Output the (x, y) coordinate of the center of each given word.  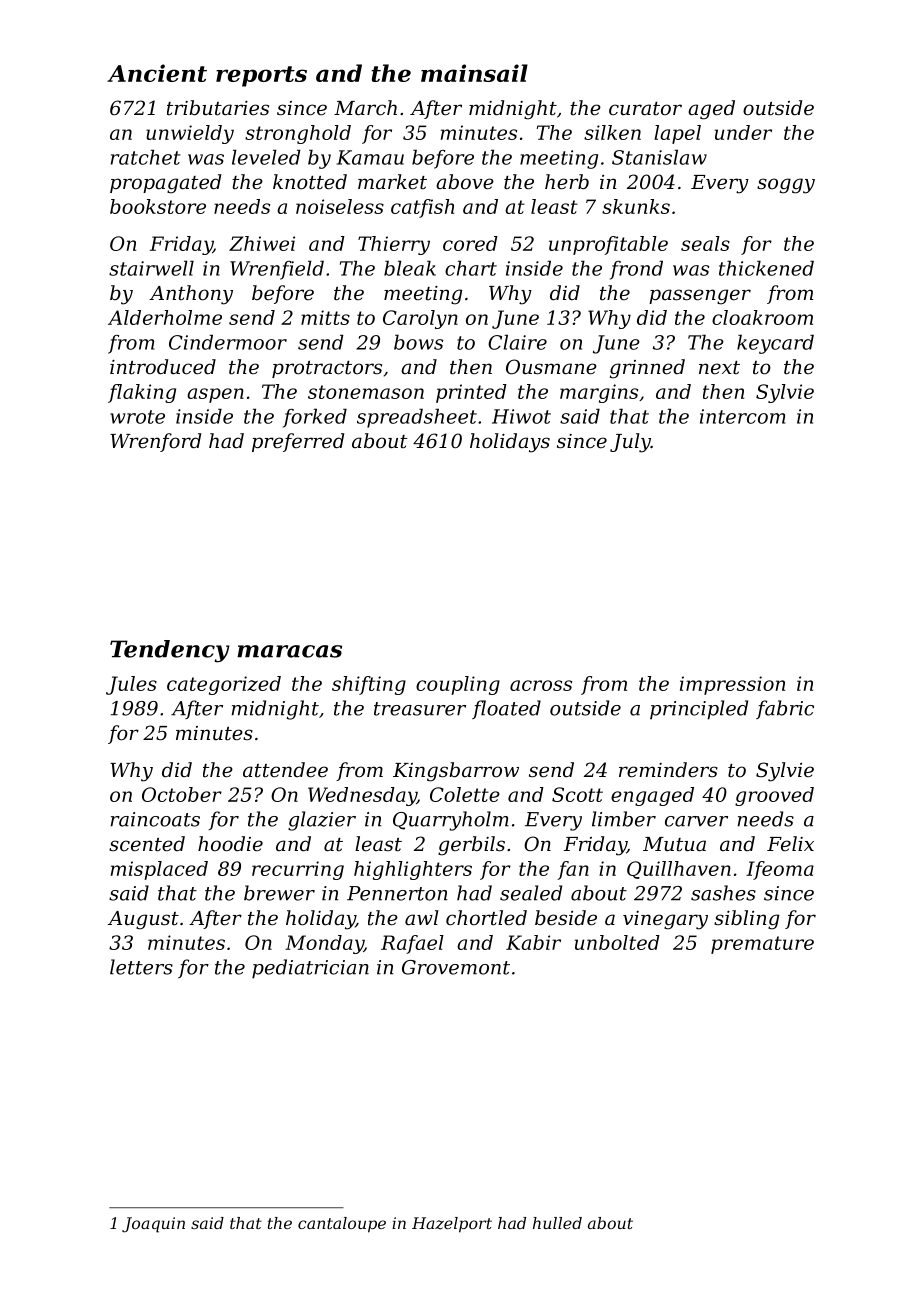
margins (599, 393)
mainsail (474, 73)
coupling (458, 685)
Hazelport (452, 1225)
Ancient (157, 73)
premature (762, 945)
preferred (298, 442)
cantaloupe (342, 1225)
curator (645, 109)
